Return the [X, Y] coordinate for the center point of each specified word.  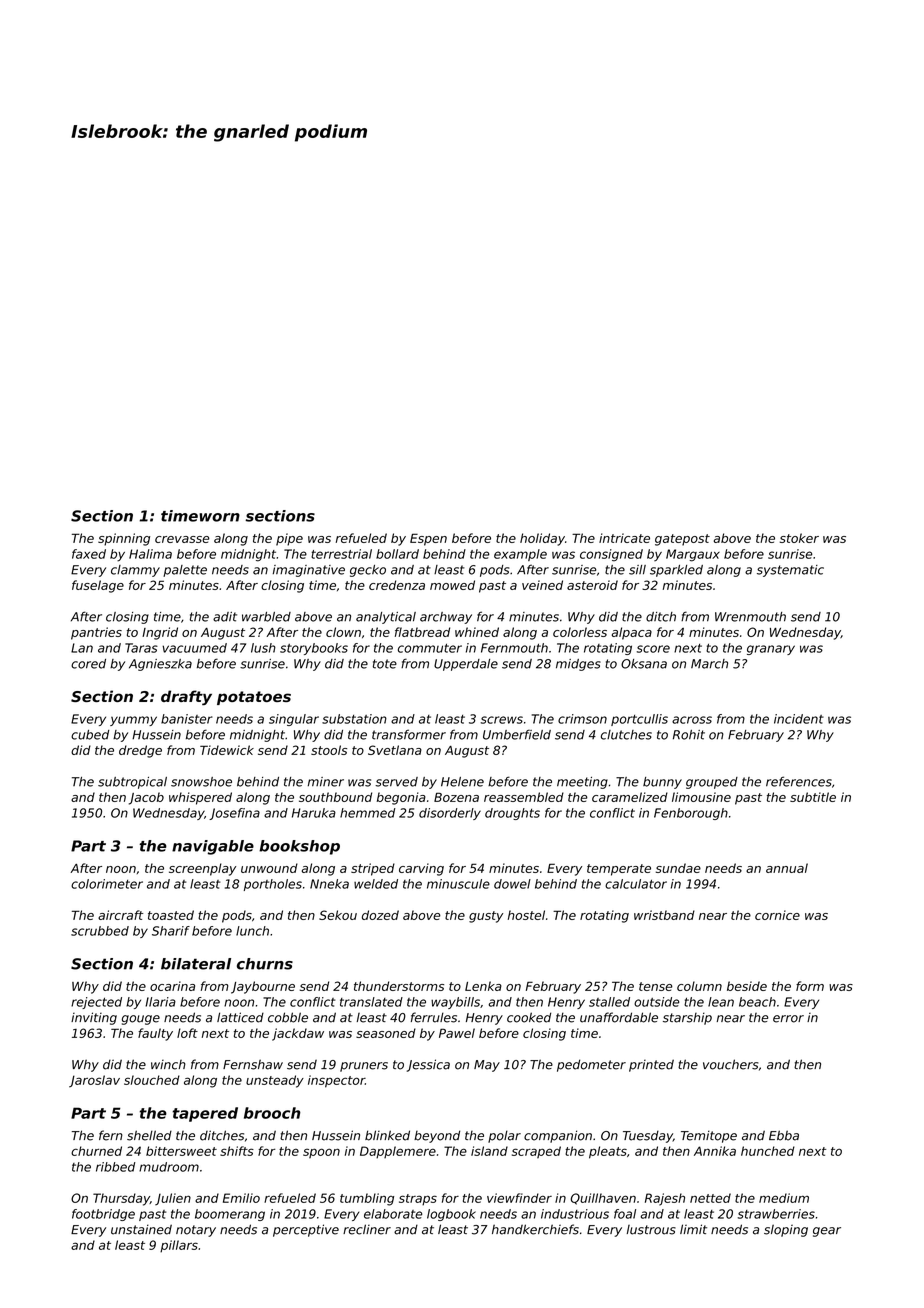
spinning [124, 539]
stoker [799, 538]
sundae [678, 868]
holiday [542, 539]
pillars [179, 1246]
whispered [200, 798]
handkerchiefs [535, 1229]
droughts [512, 814]
